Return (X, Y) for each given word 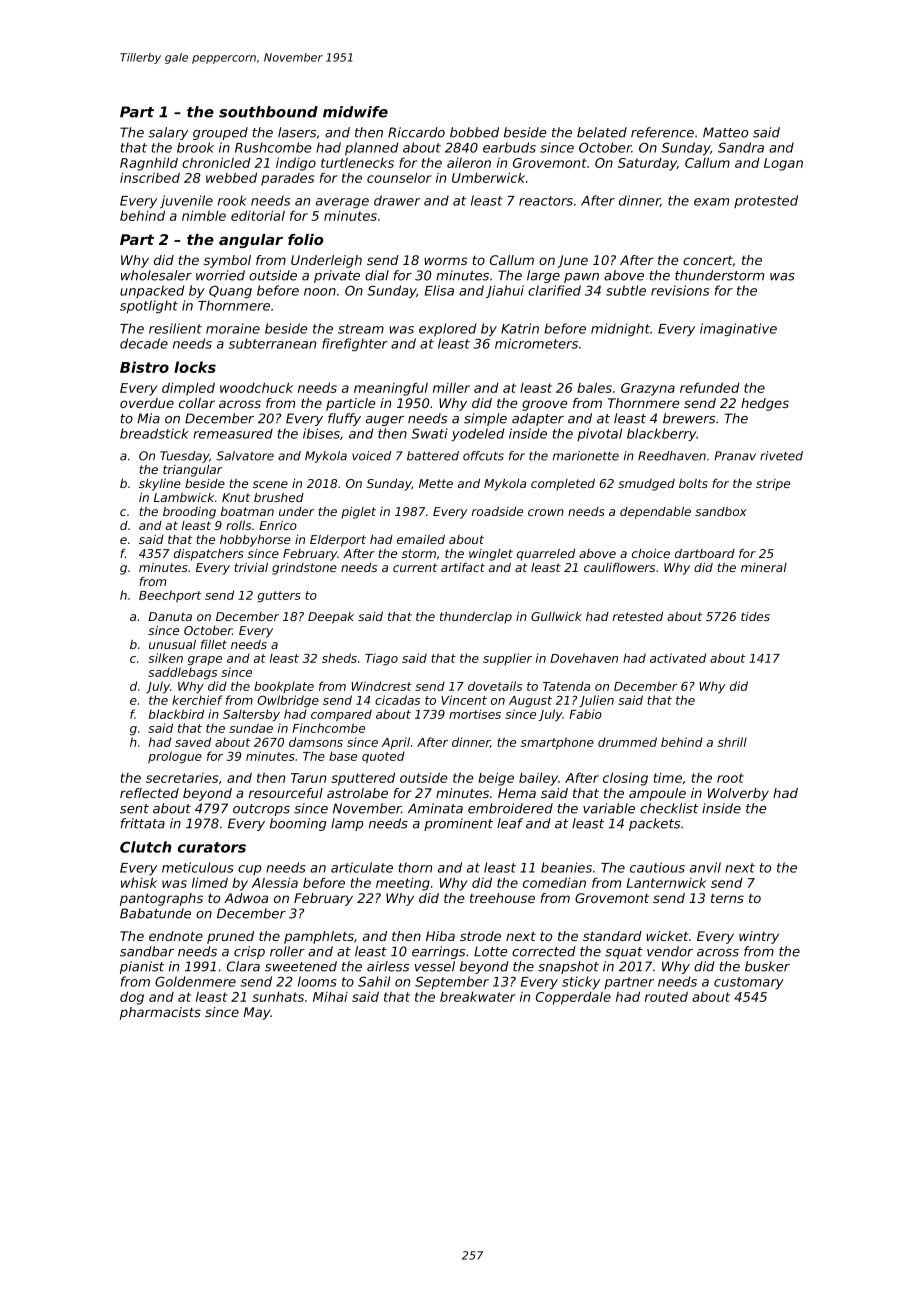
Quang (230, 291)
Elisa (439, 290)
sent (134, 809)
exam (711, 202)
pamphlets (319, 937)
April (396, 743)
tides (755, 616)
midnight (620, 329)
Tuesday (184, 457)
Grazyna (648, 389)
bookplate (284, 687)
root (730, 778)
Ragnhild (149, 164)
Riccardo (416, 132)
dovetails (495, 686)
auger (385, 421)
